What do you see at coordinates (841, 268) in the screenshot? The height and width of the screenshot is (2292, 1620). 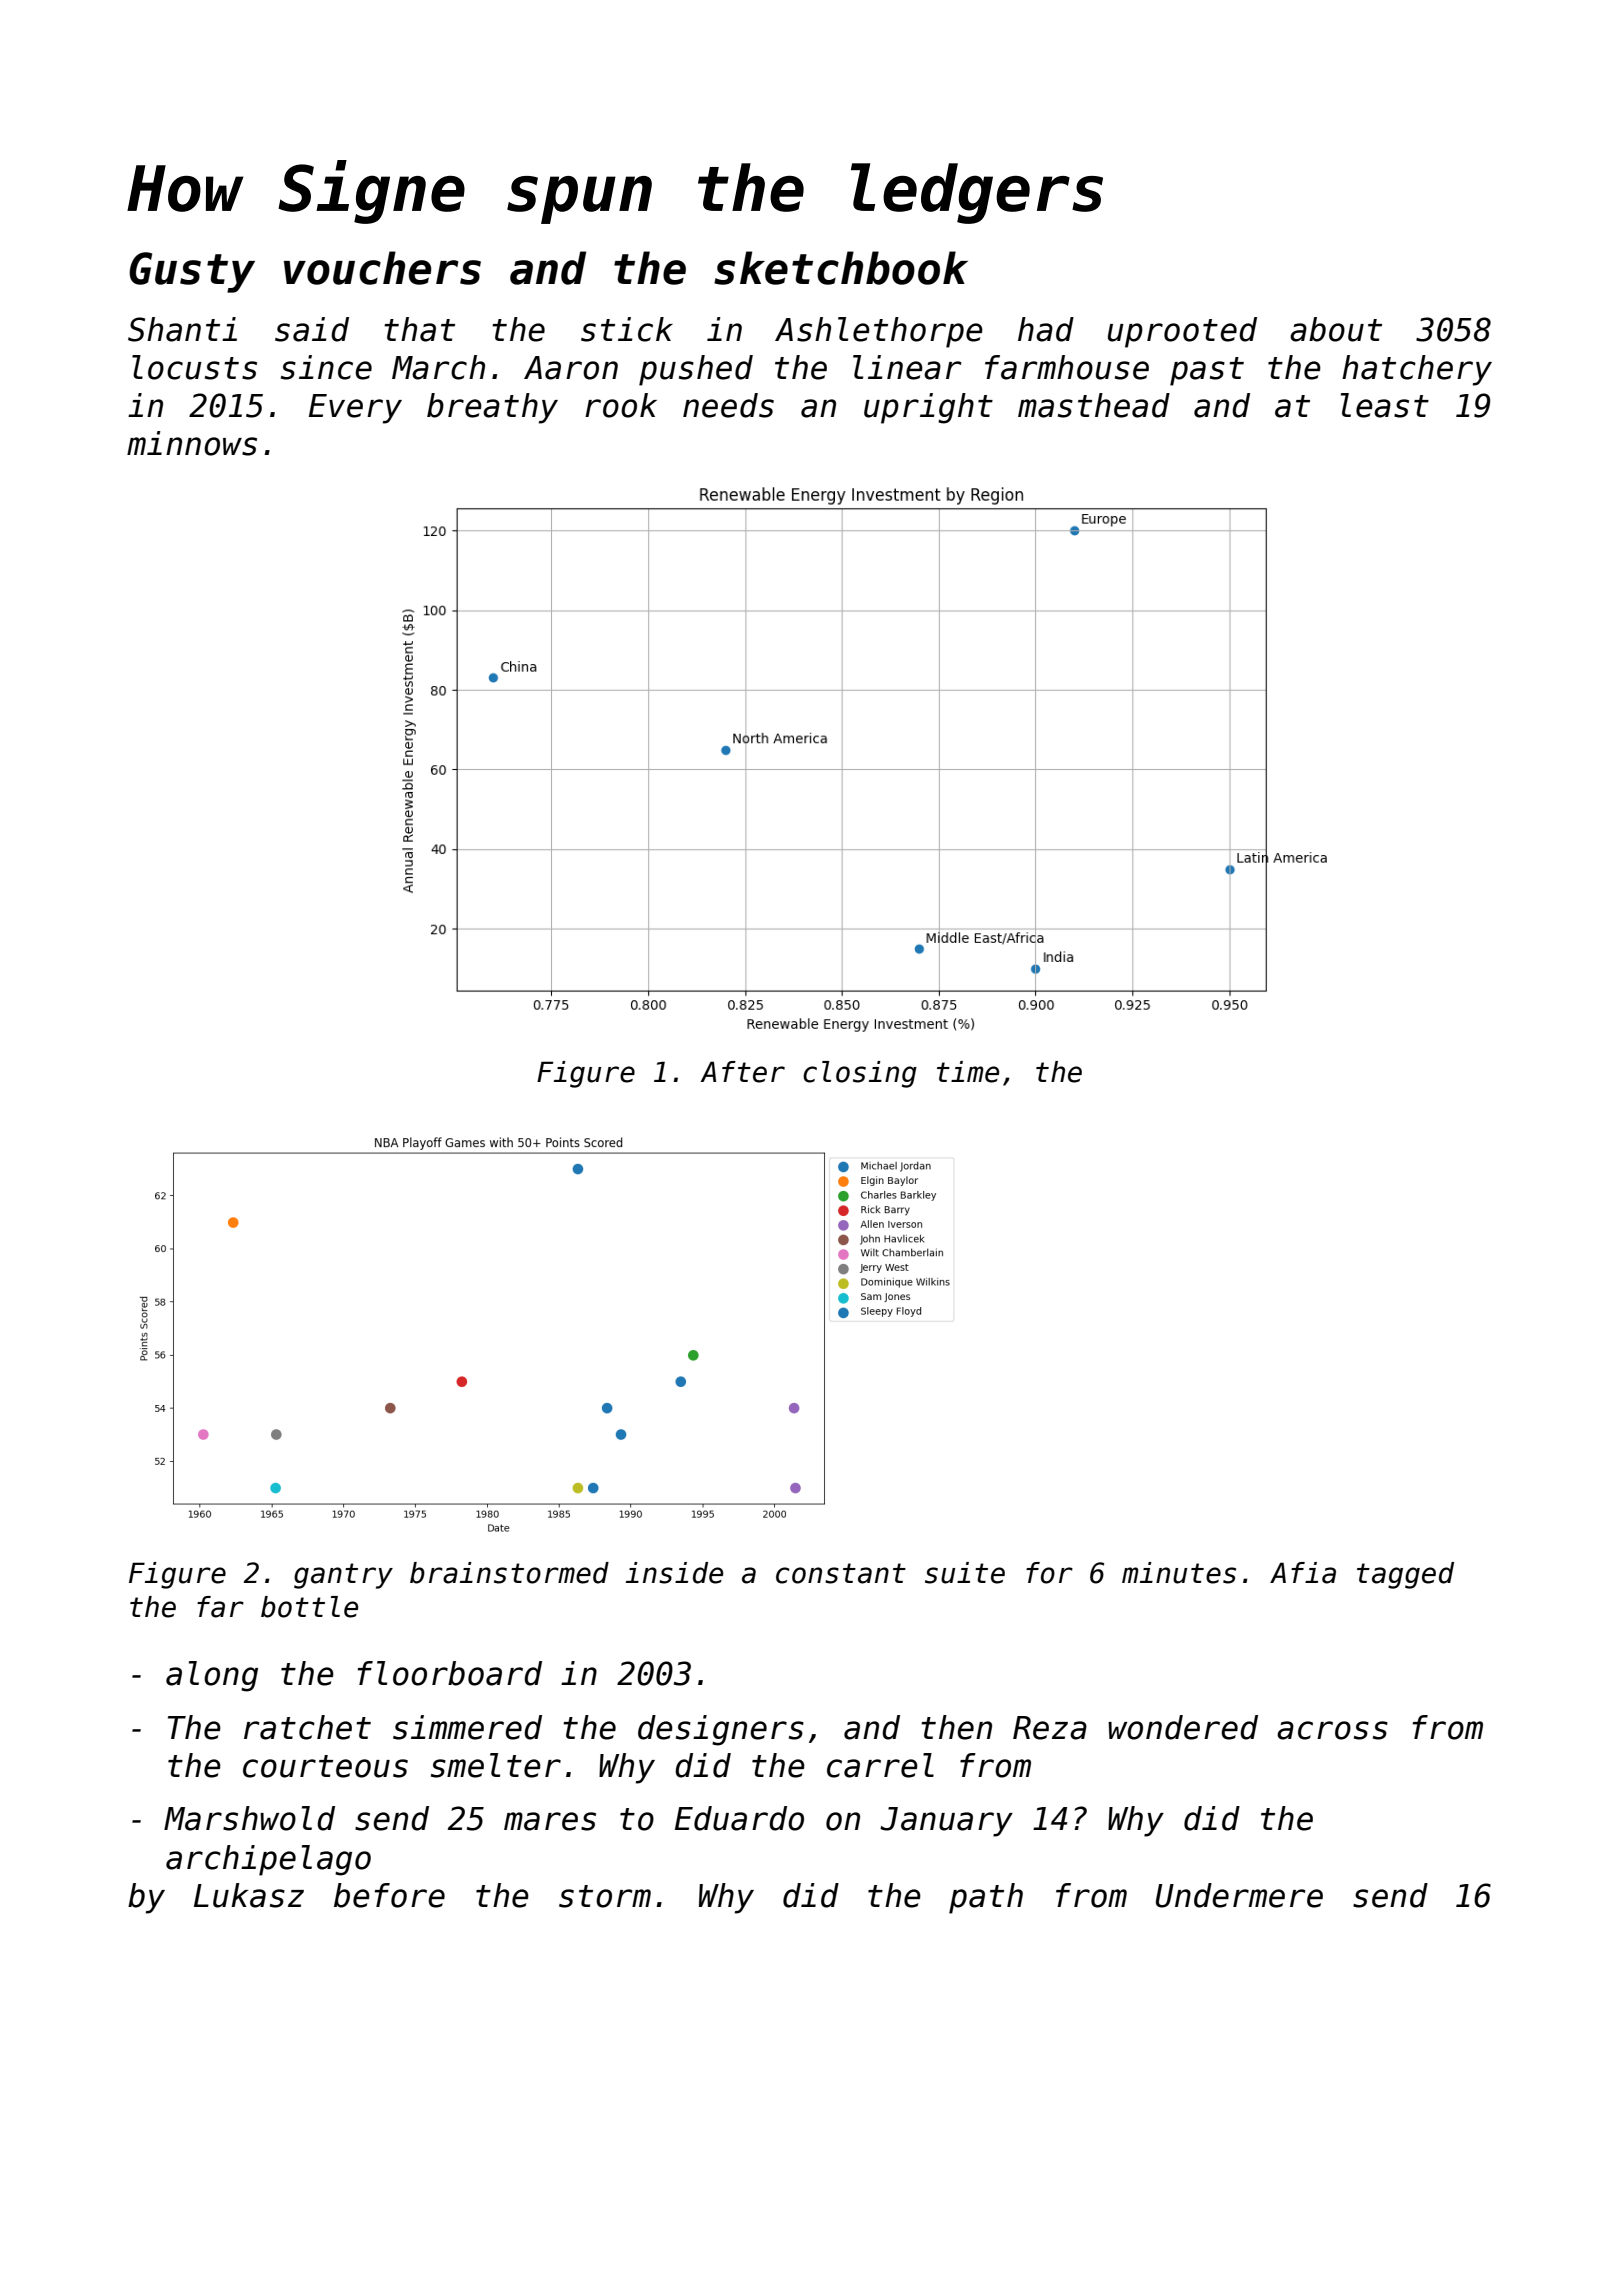 I see `sketchbook` at bounding box center [841, 268].
